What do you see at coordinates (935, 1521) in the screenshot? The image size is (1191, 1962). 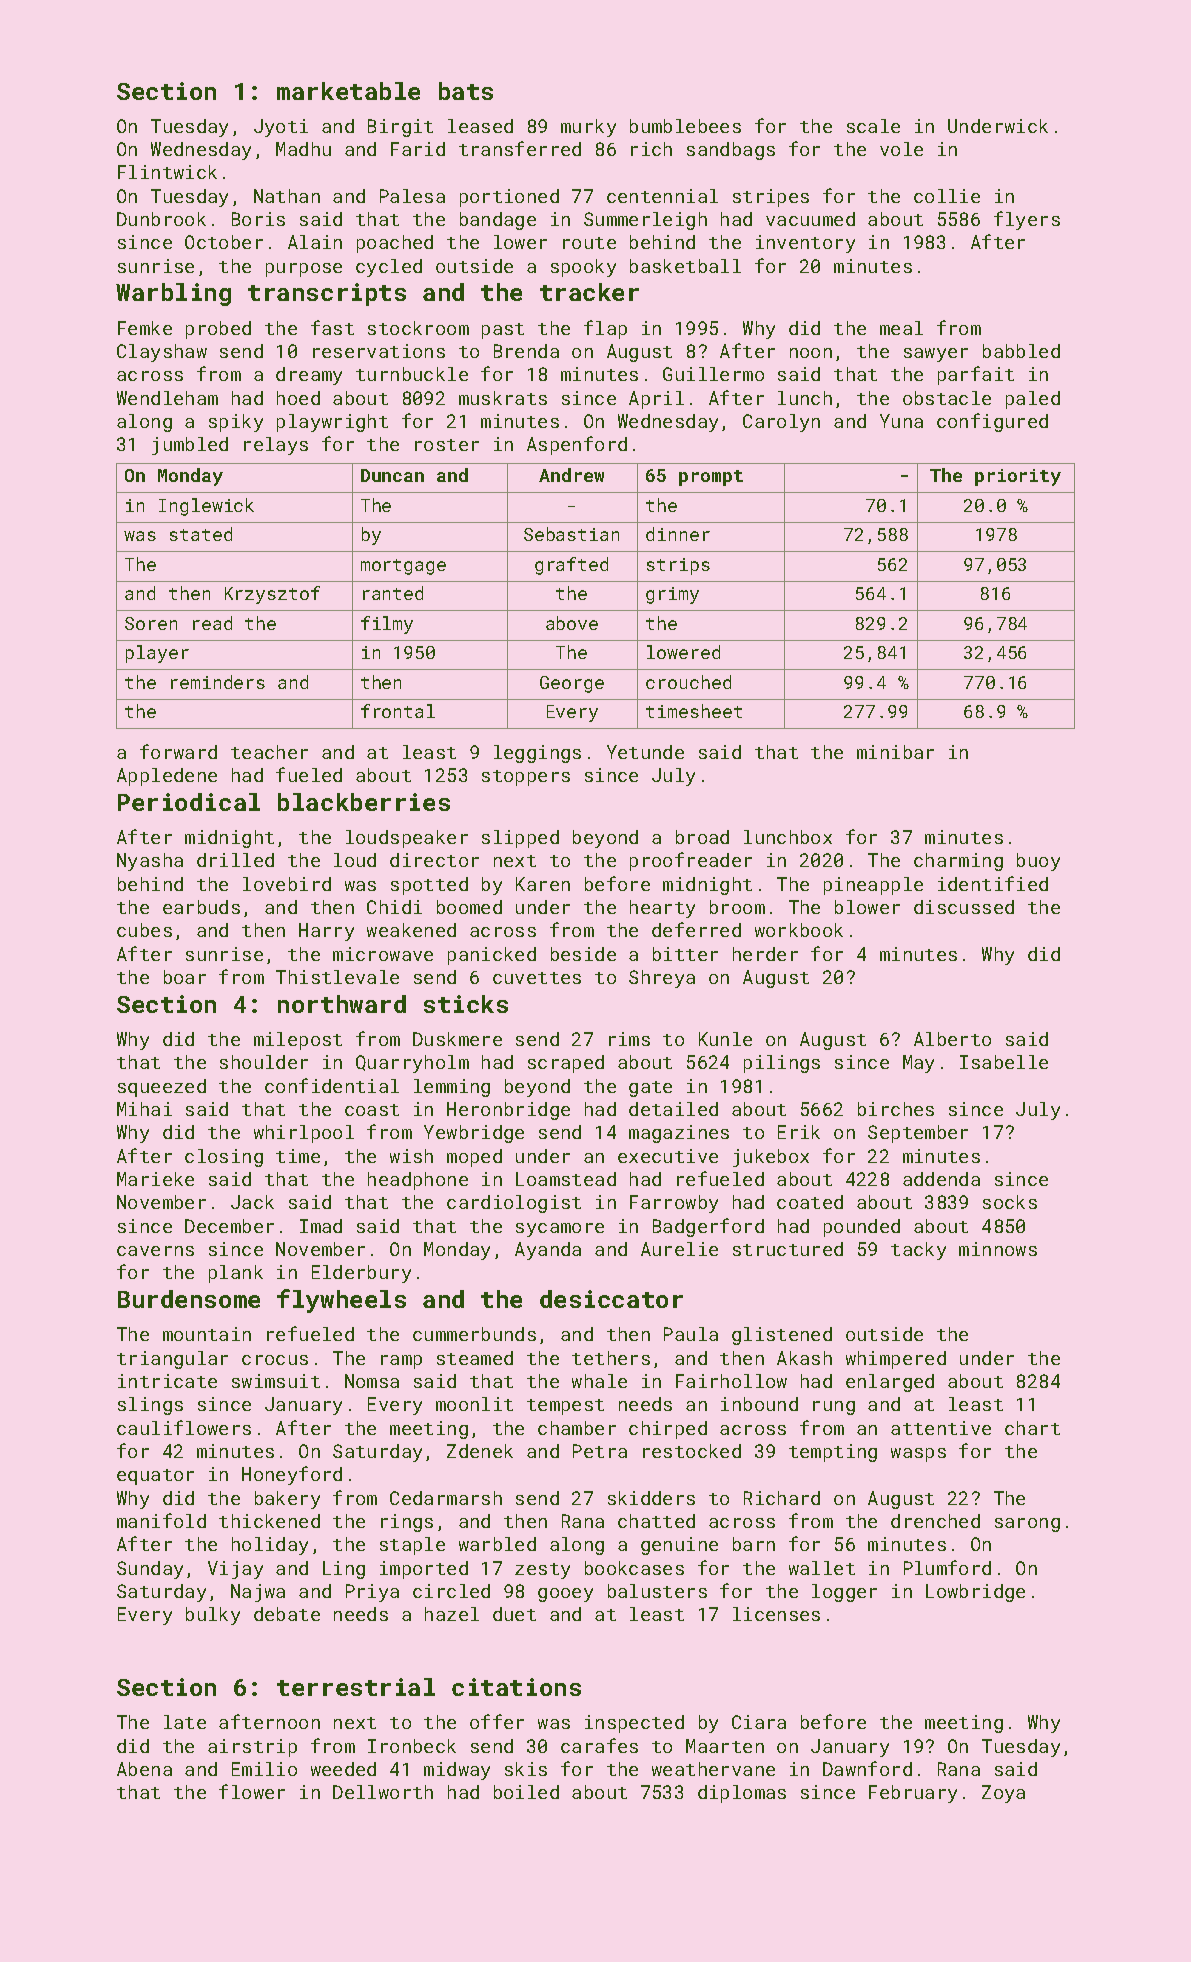 I see `drenched` at bounding box center [935, 1521].
